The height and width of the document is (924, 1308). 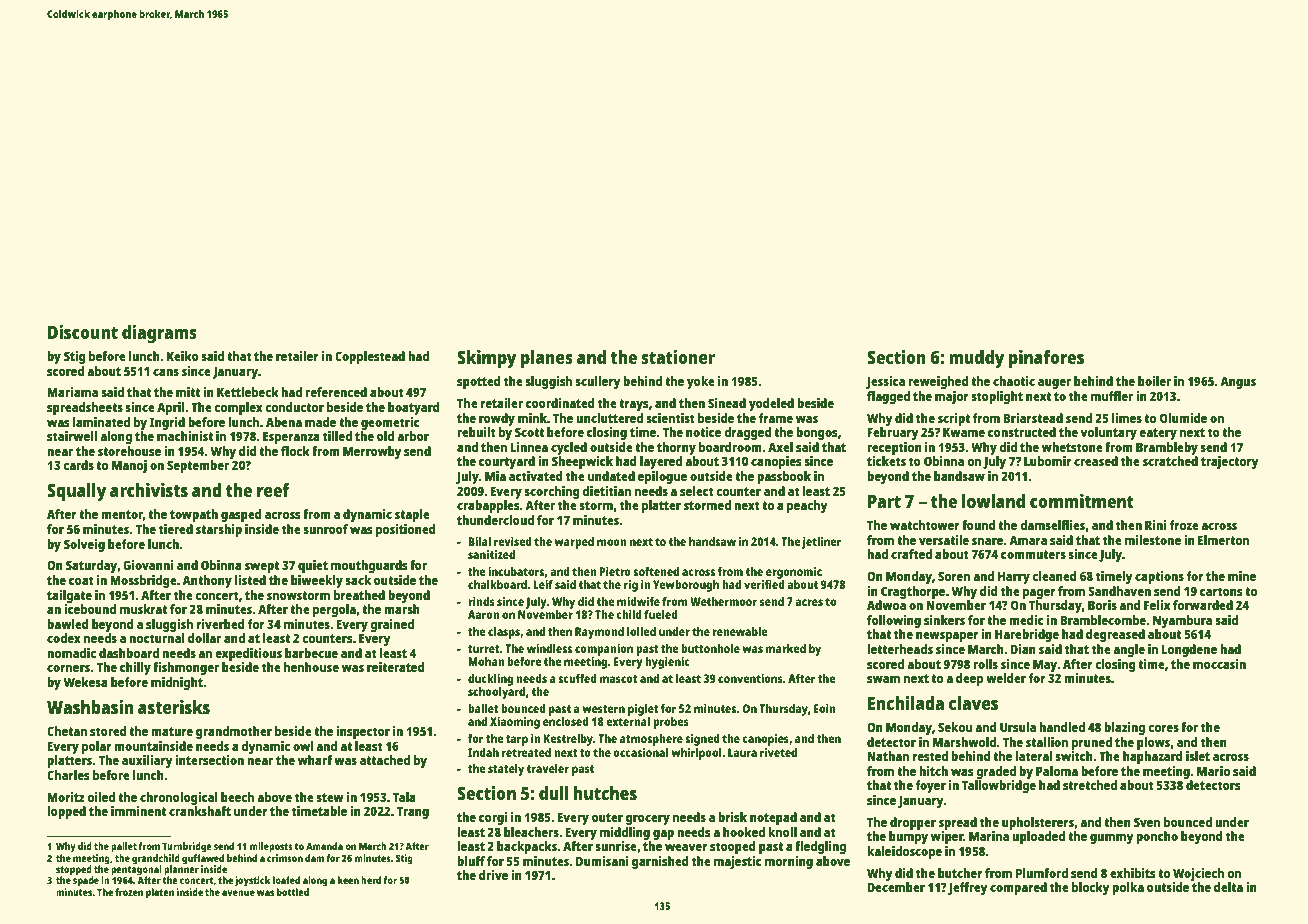 What do you see at coordinates (678, 357) in the document?
I see `stationer` at bounding box center [678, 357].
